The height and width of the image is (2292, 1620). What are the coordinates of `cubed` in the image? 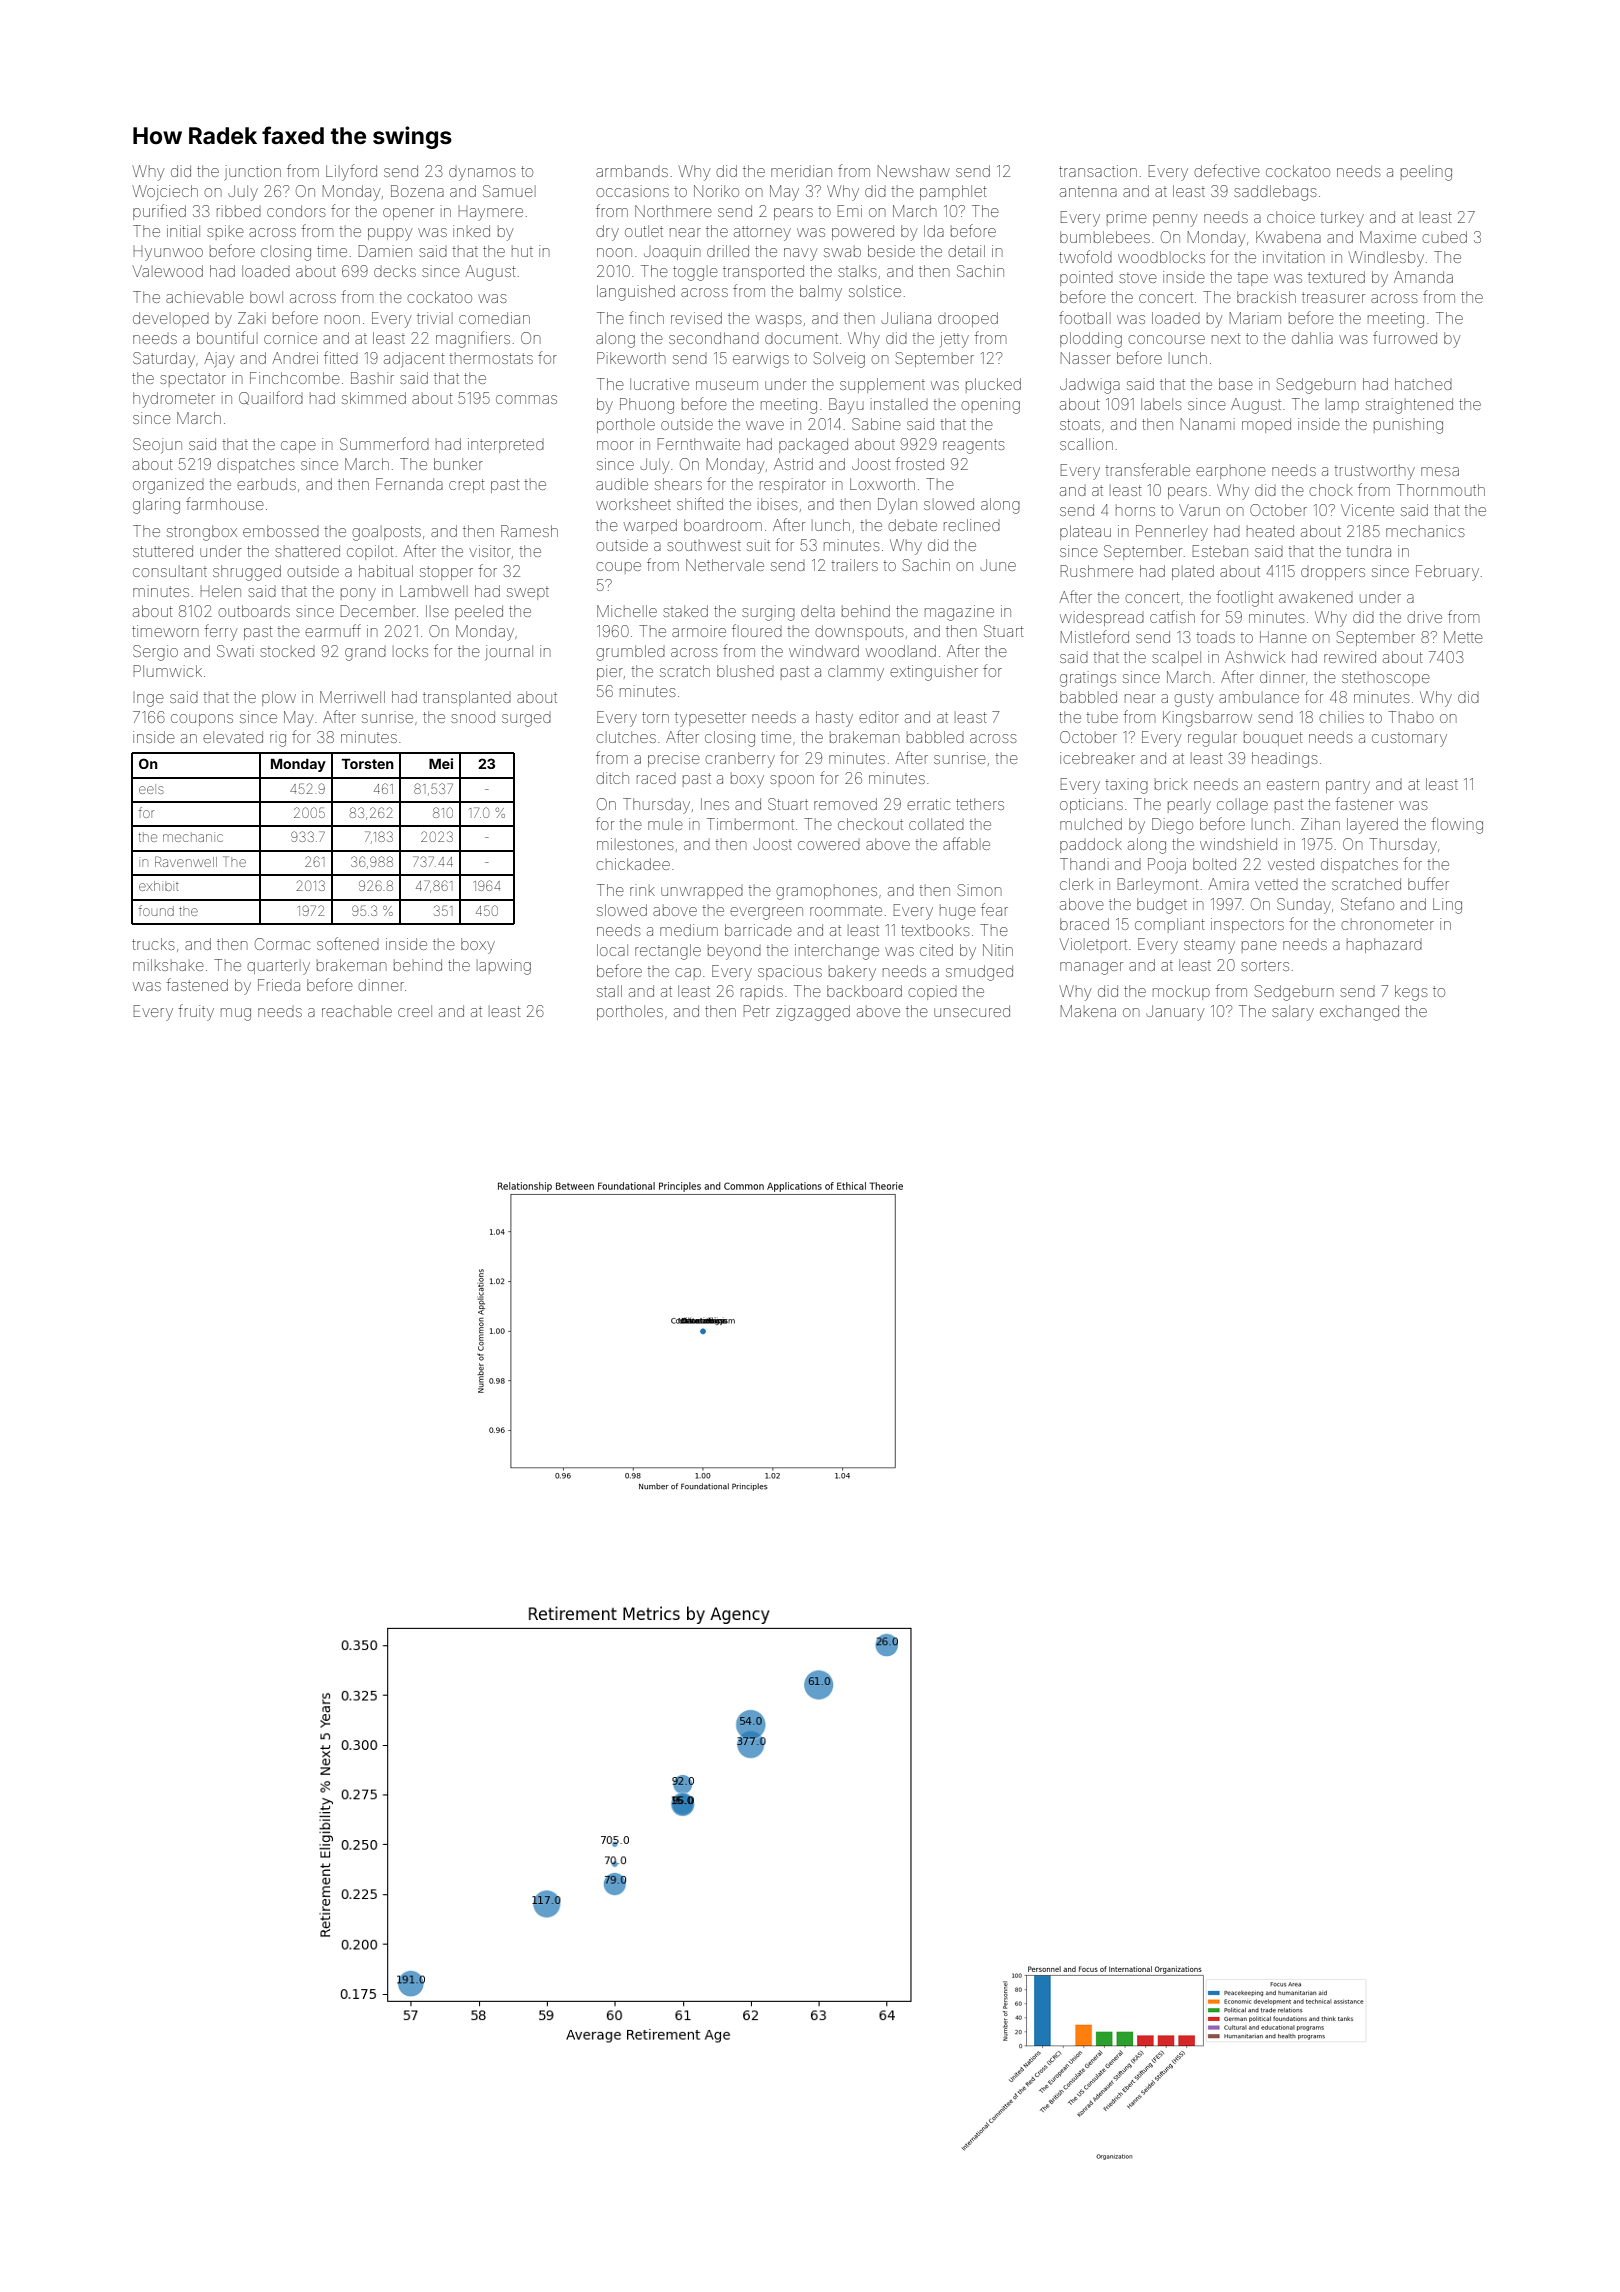 It's located at (1444, 237).
